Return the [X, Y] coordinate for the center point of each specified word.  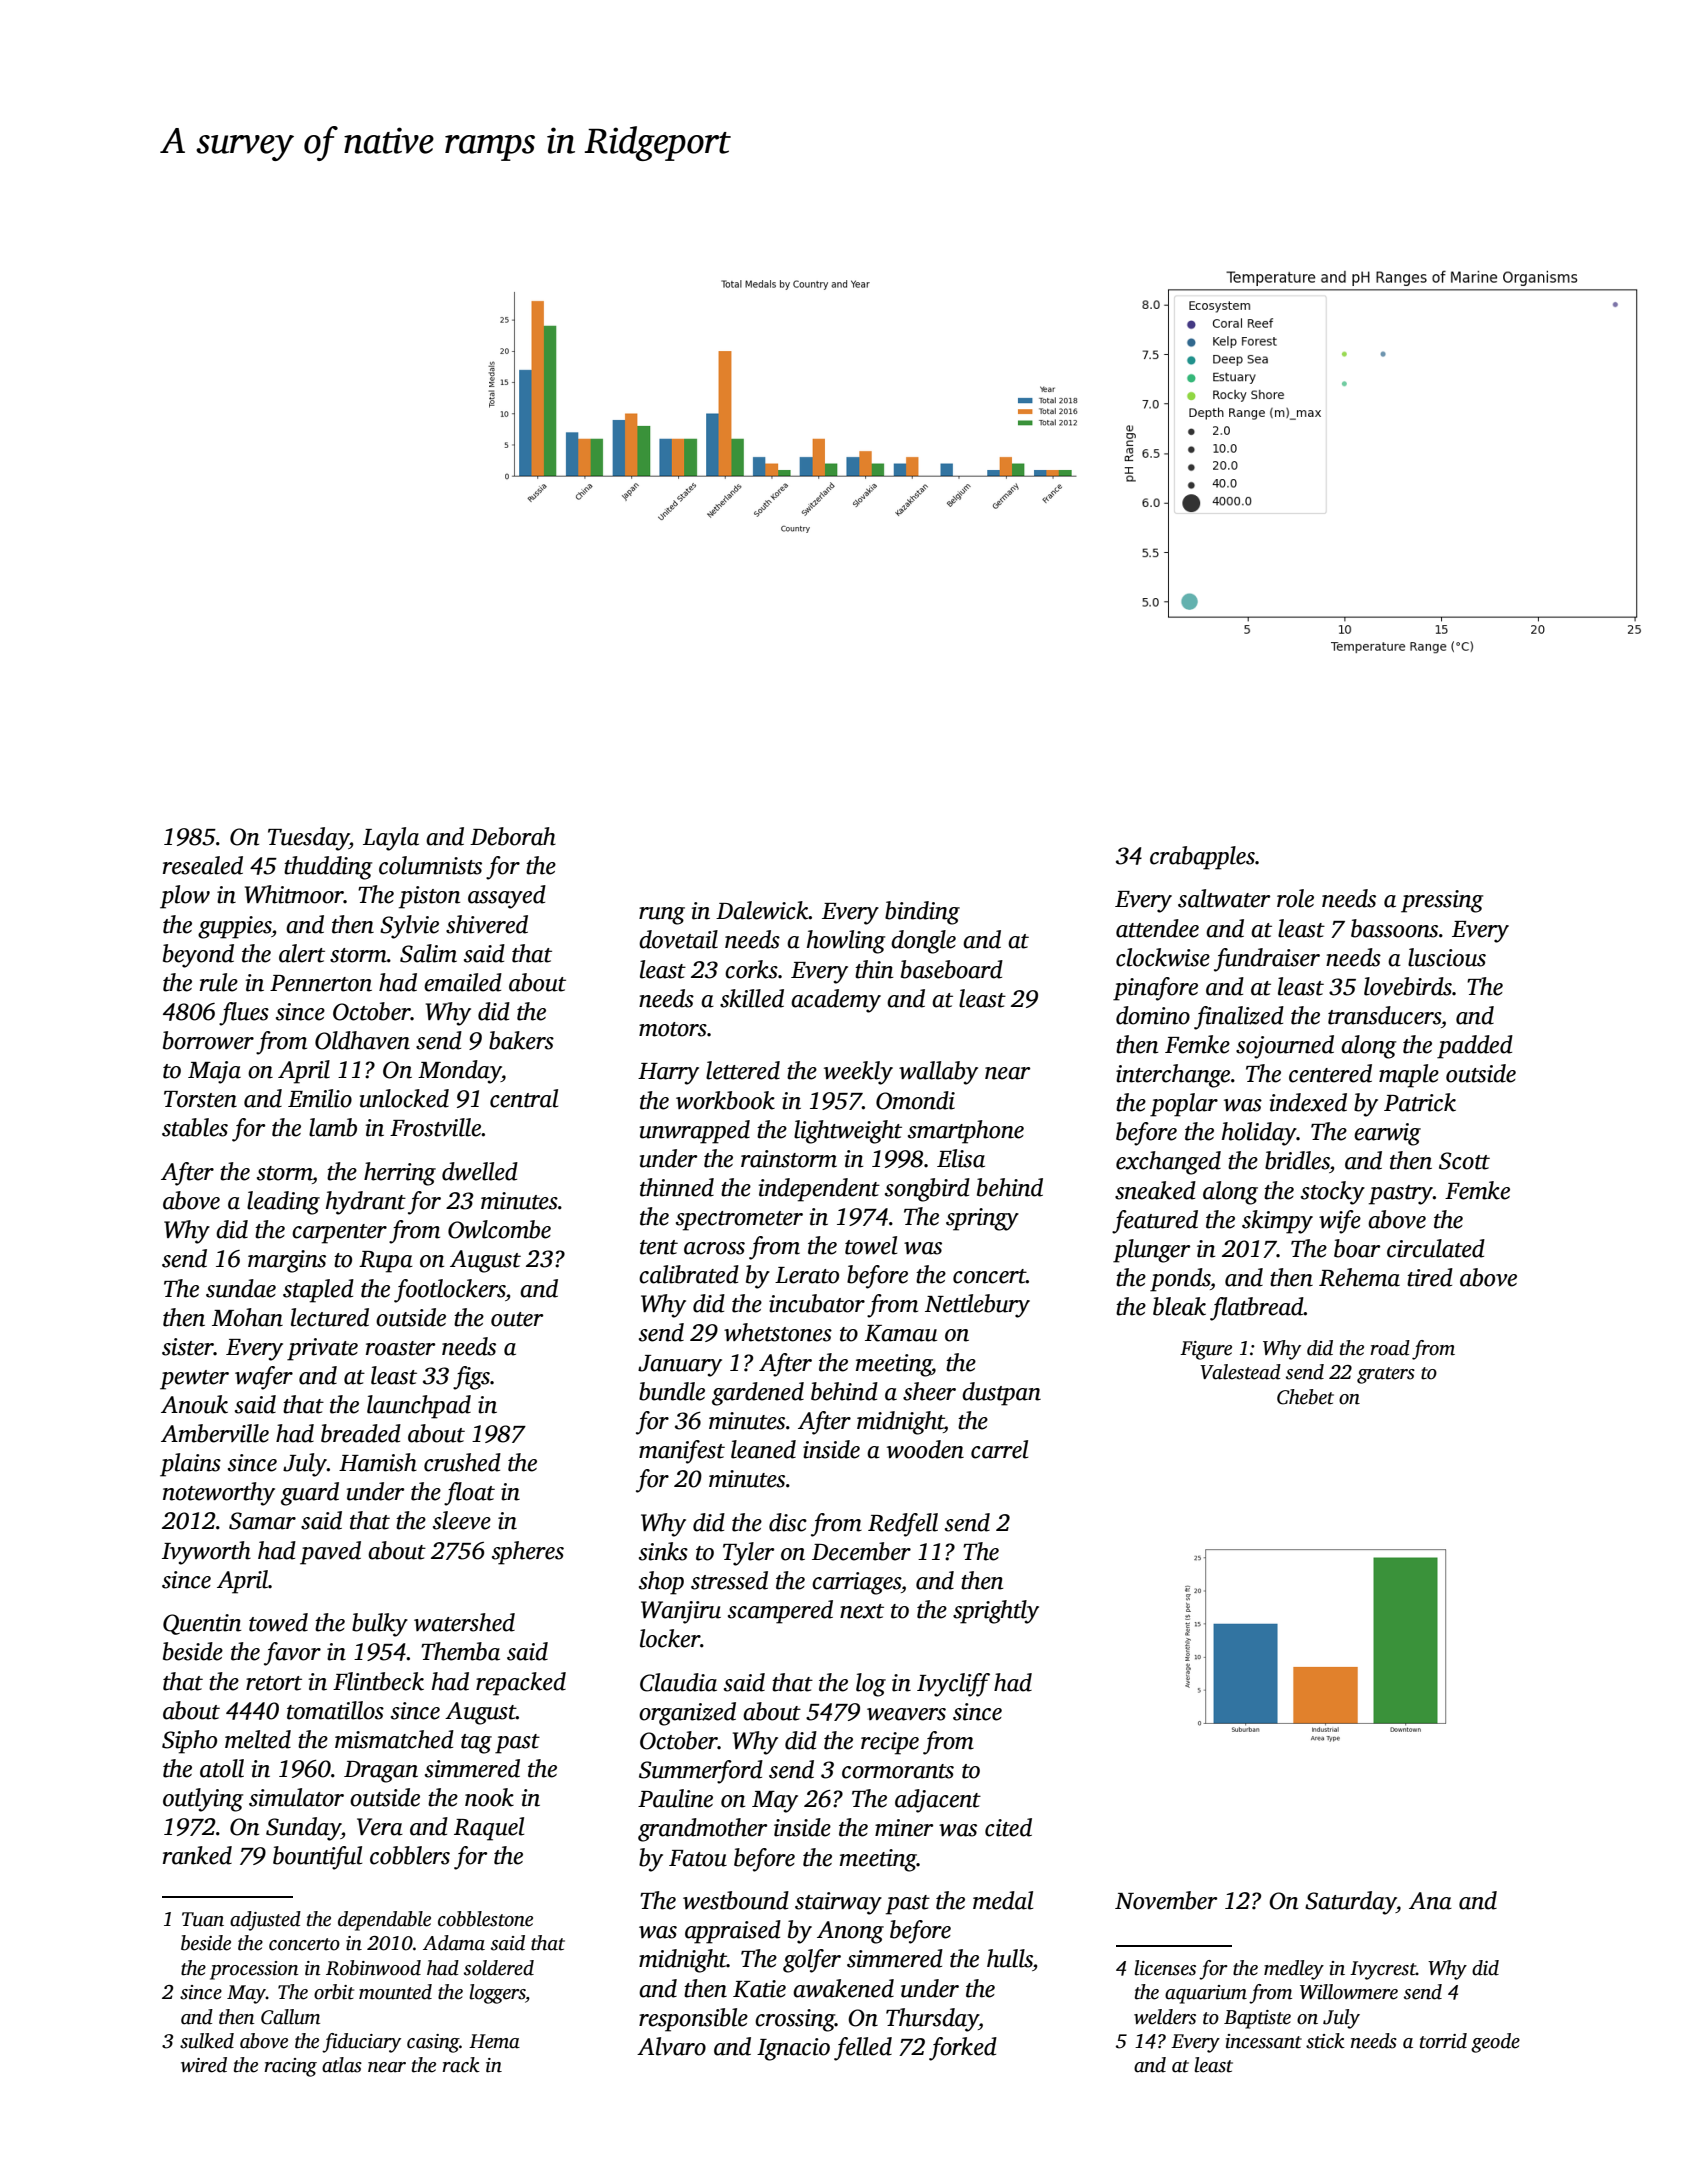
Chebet [1305, 1397]
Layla [391, 839]
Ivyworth [206, 1553]
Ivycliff [953, 1685]
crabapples [1202, 858]
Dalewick [762, 910]
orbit [334, 1992]
